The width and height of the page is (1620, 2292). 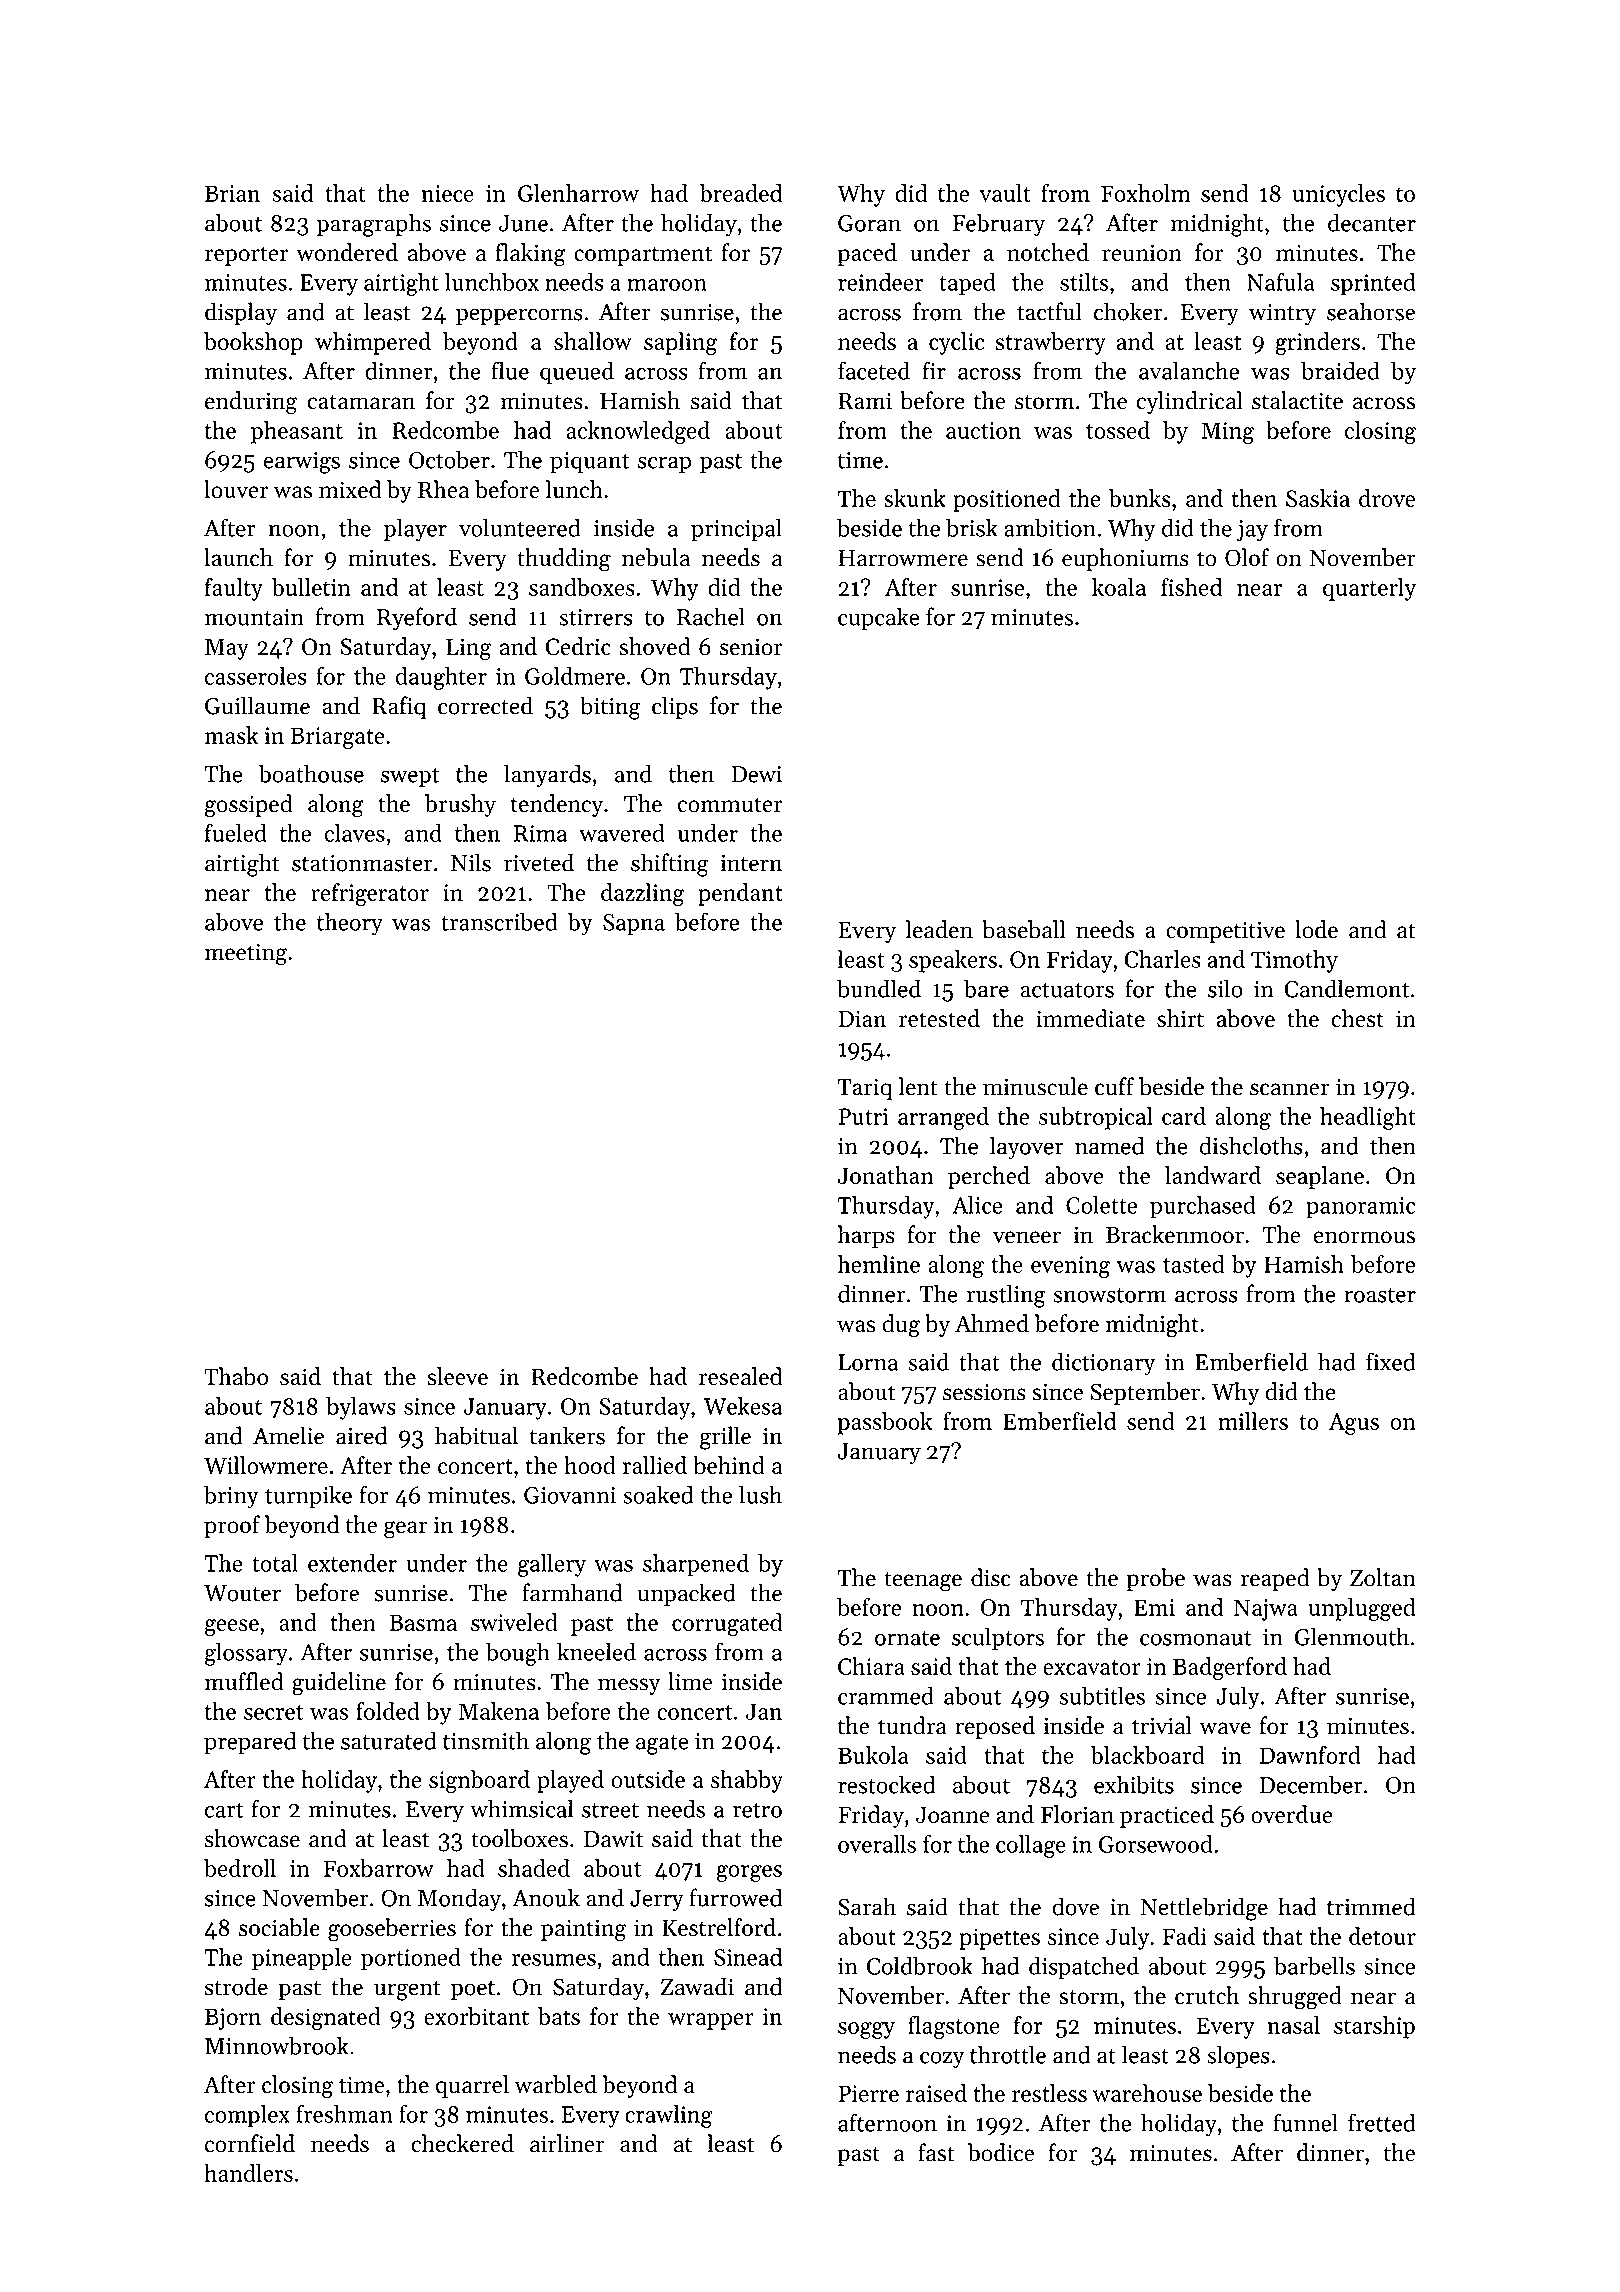 I want to click on Dawnford, so click(x=1310, y=1755).
